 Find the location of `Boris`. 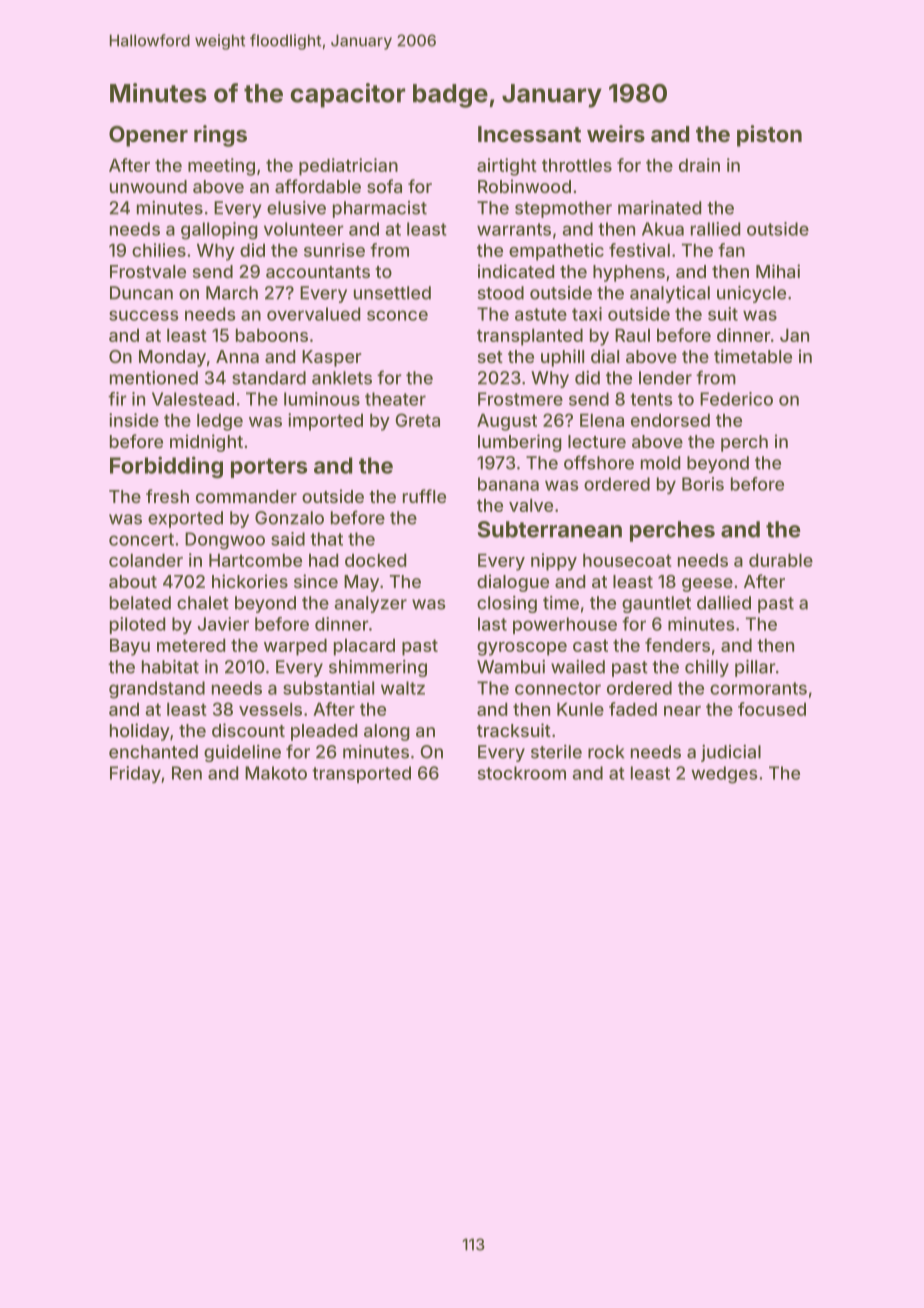

Boris is located at coordinates (703, 484).
